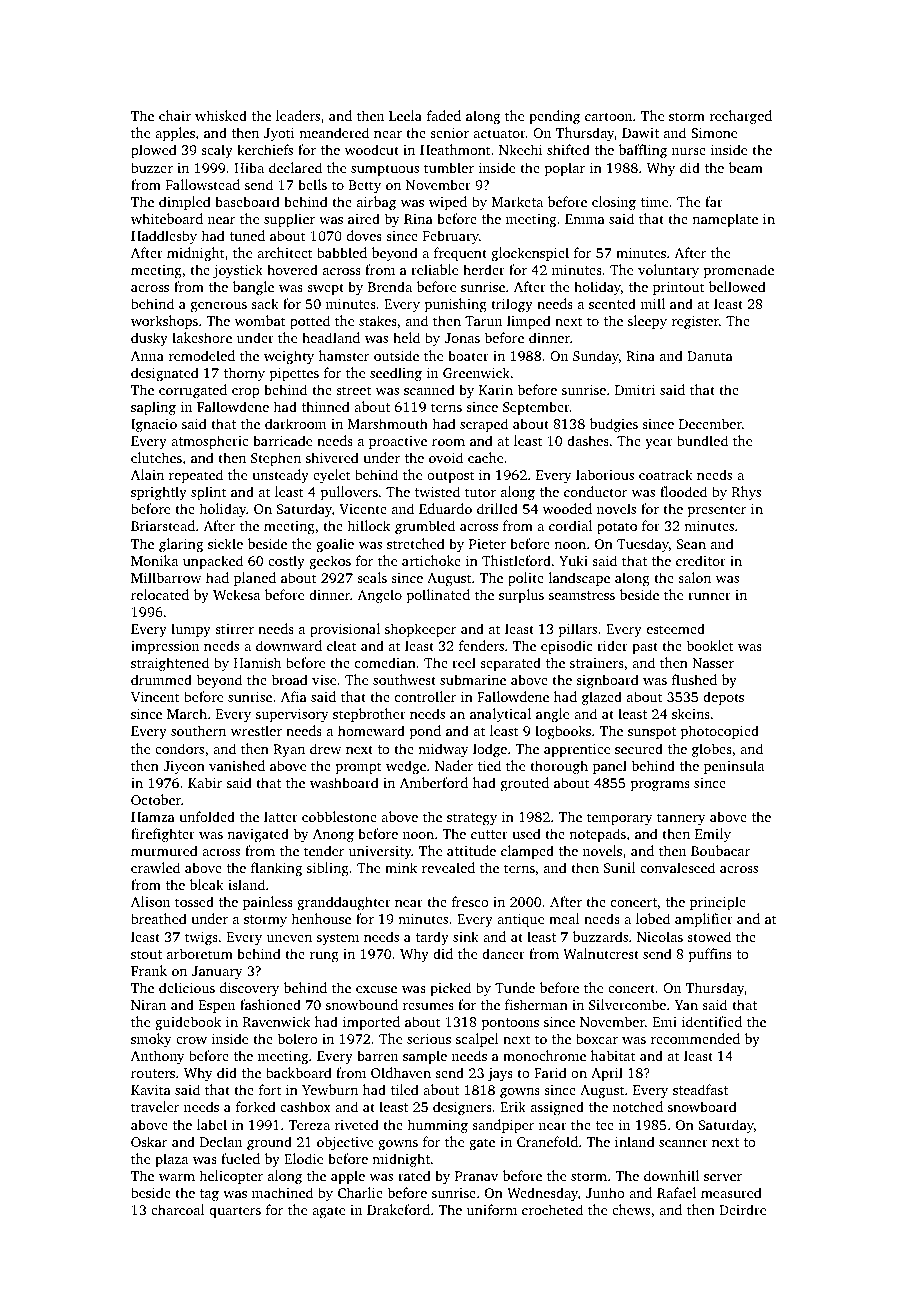  I want to click on scraped, so click(484, 425).
